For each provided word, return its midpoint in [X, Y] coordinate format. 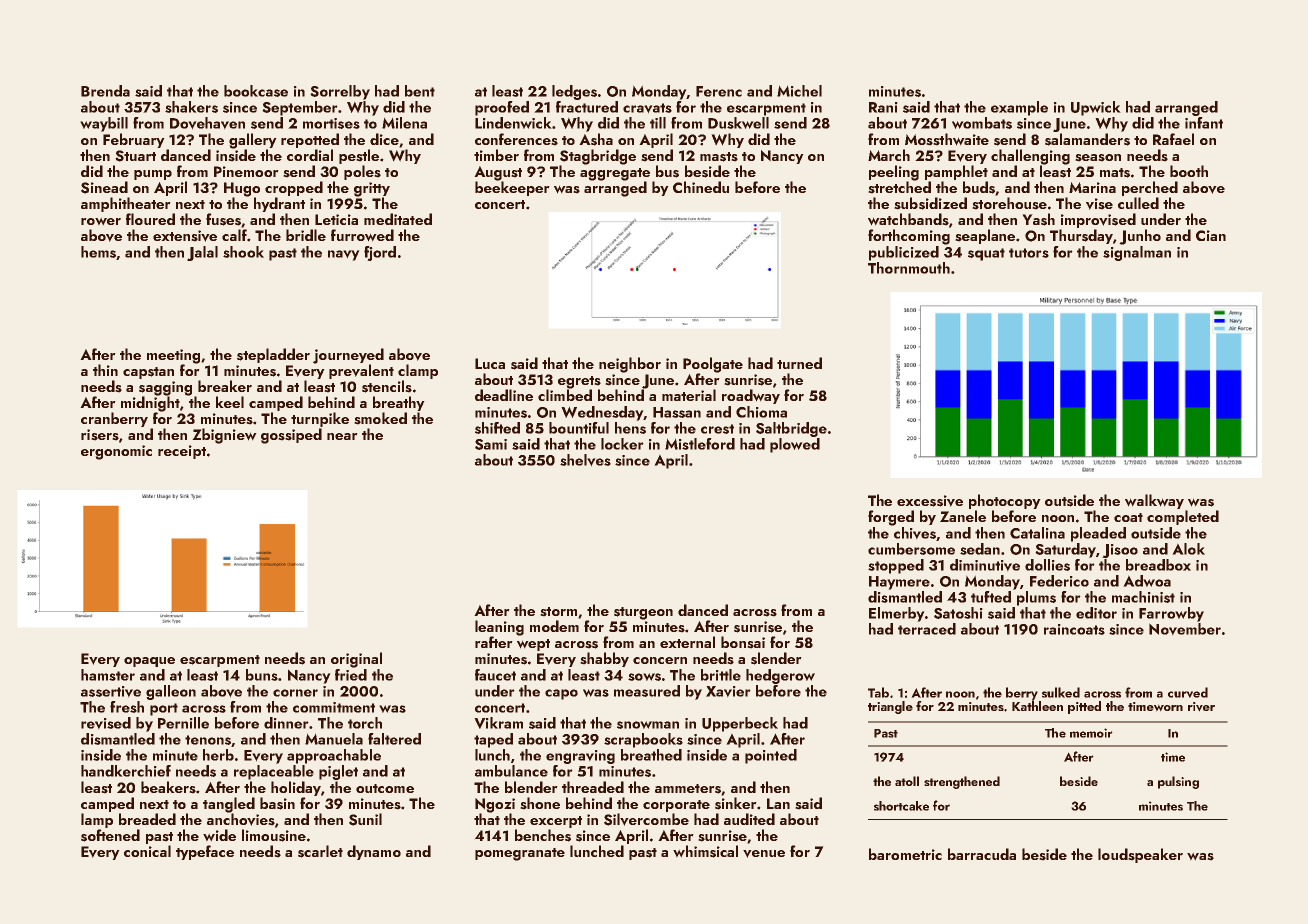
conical [147, 851]
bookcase [256, 91]
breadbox [1158, 565]
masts [719, 157]
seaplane [985, 236]
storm [559, 611]
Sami [491, 444]
